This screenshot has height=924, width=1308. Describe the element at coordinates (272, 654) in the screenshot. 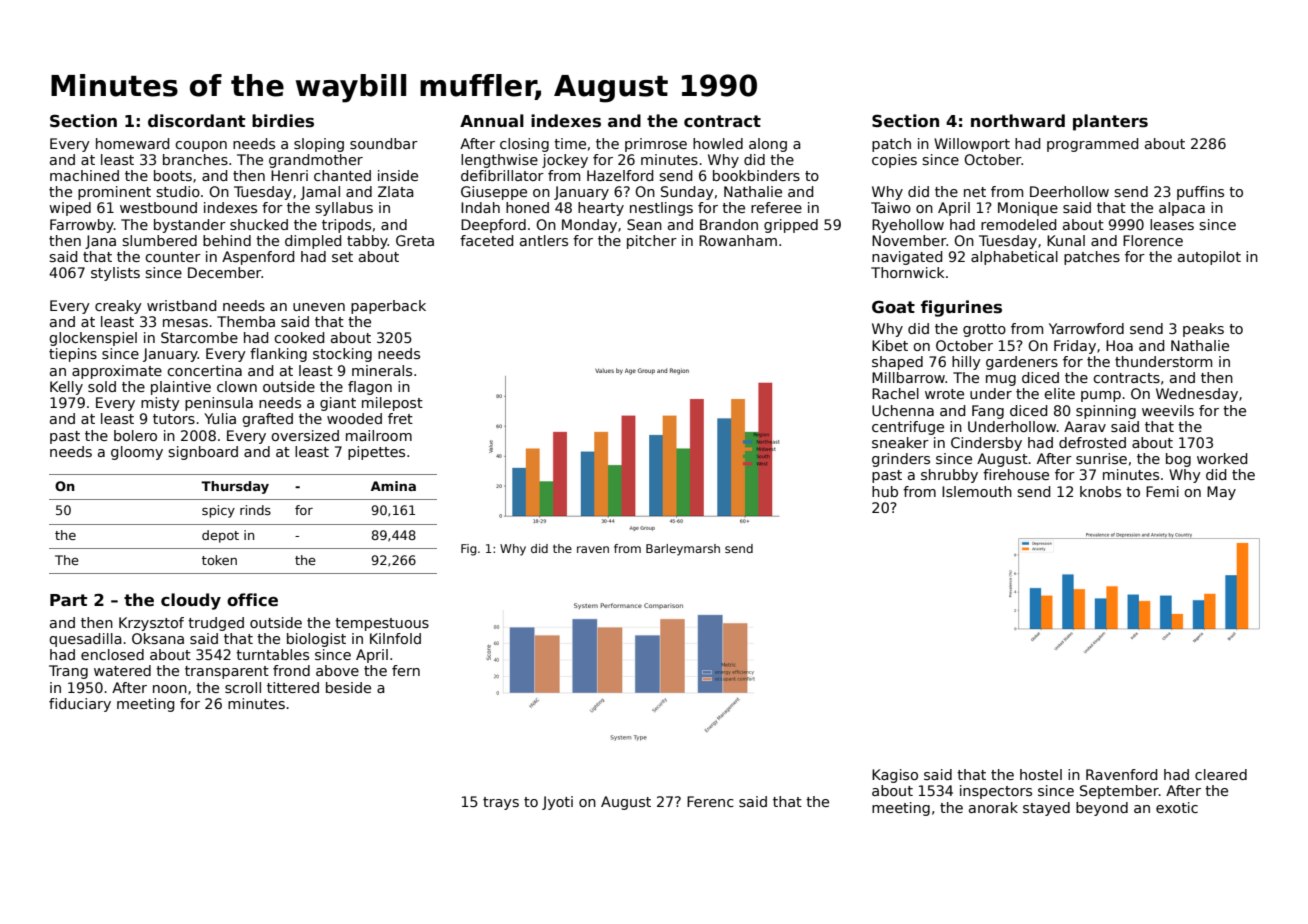

I see `turntables` at that location.
